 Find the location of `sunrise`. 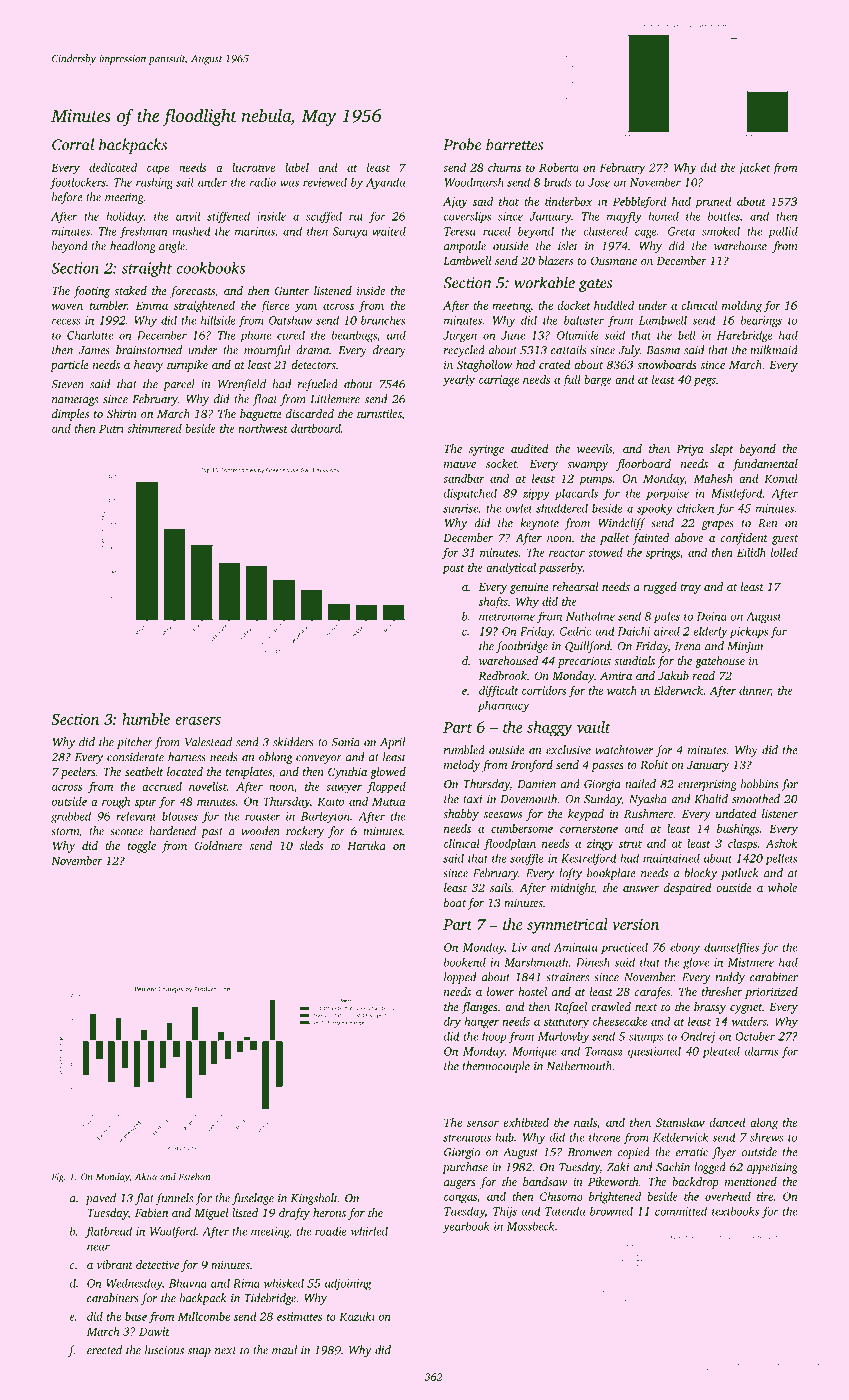

sunrise is located at coordinates (460, 508).
